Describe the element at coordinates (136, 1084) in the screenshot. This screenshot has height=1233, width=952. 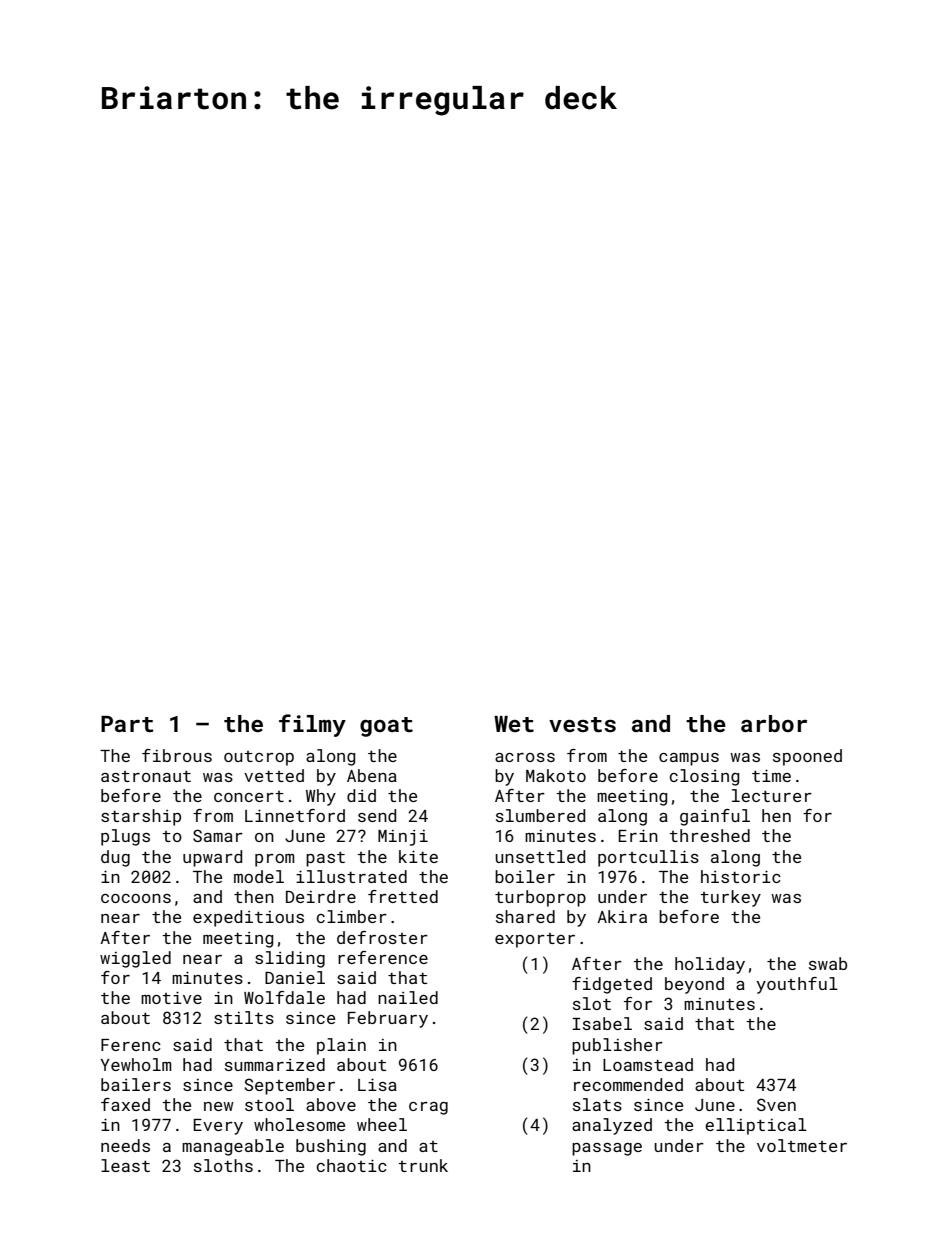
I see `bailers` at that location.
